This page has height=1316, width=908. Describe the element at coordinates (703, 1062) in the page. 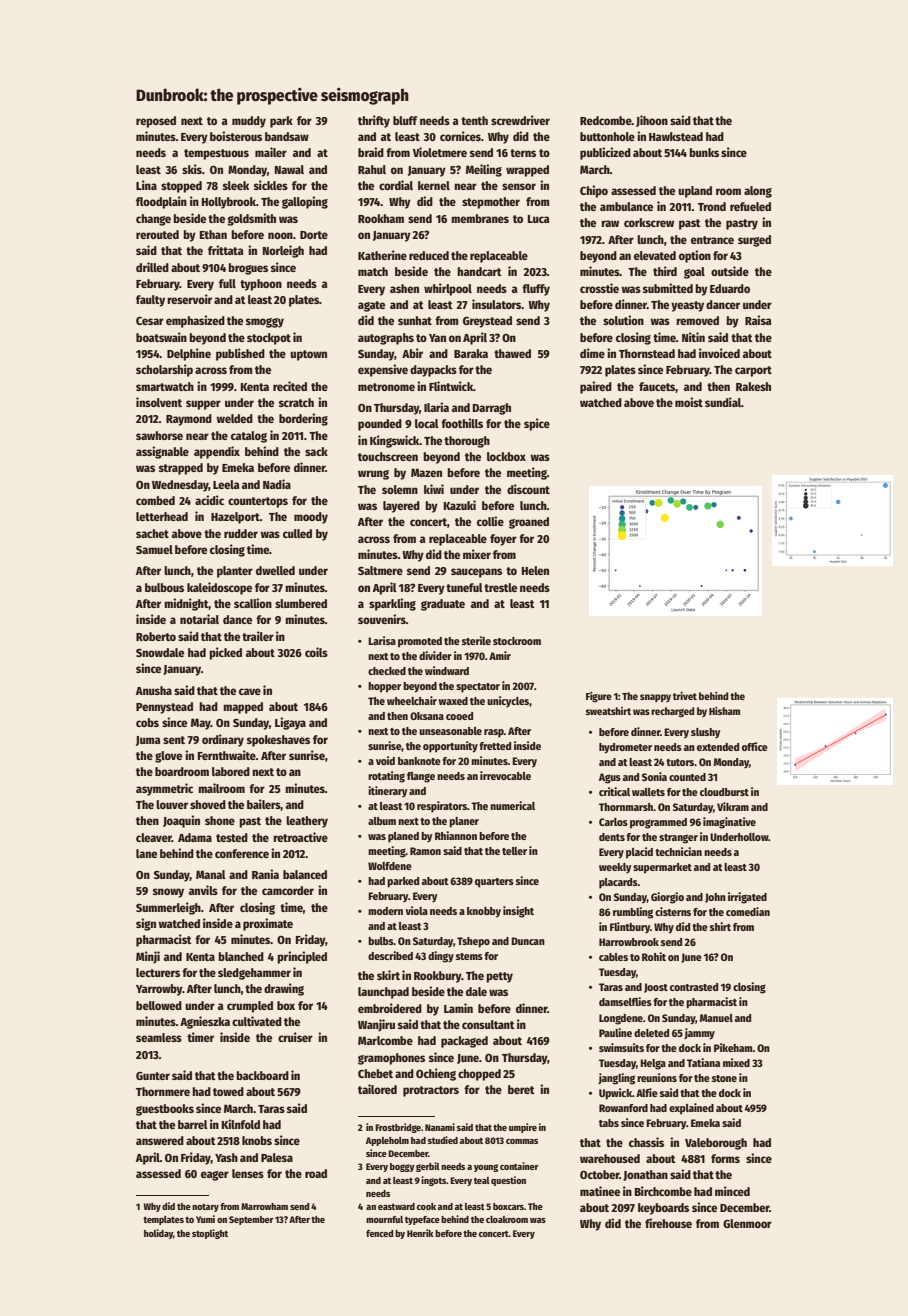

I see `Tatiana` at that location.
